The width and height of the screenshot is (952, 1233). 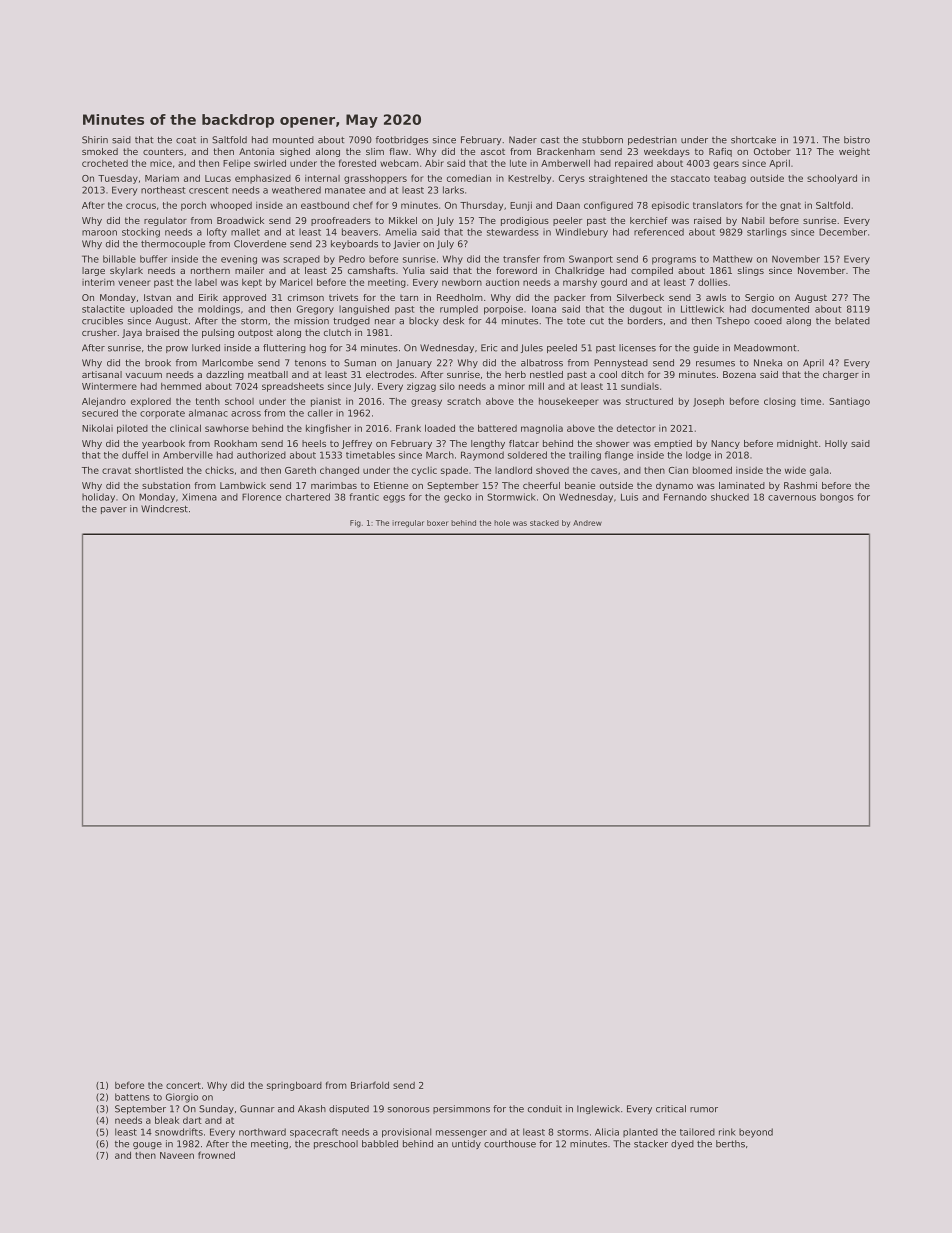 What do you see at coordinates (837, 498) in the screenshot?
I see `bongos` at bounding box center [837, 498].
